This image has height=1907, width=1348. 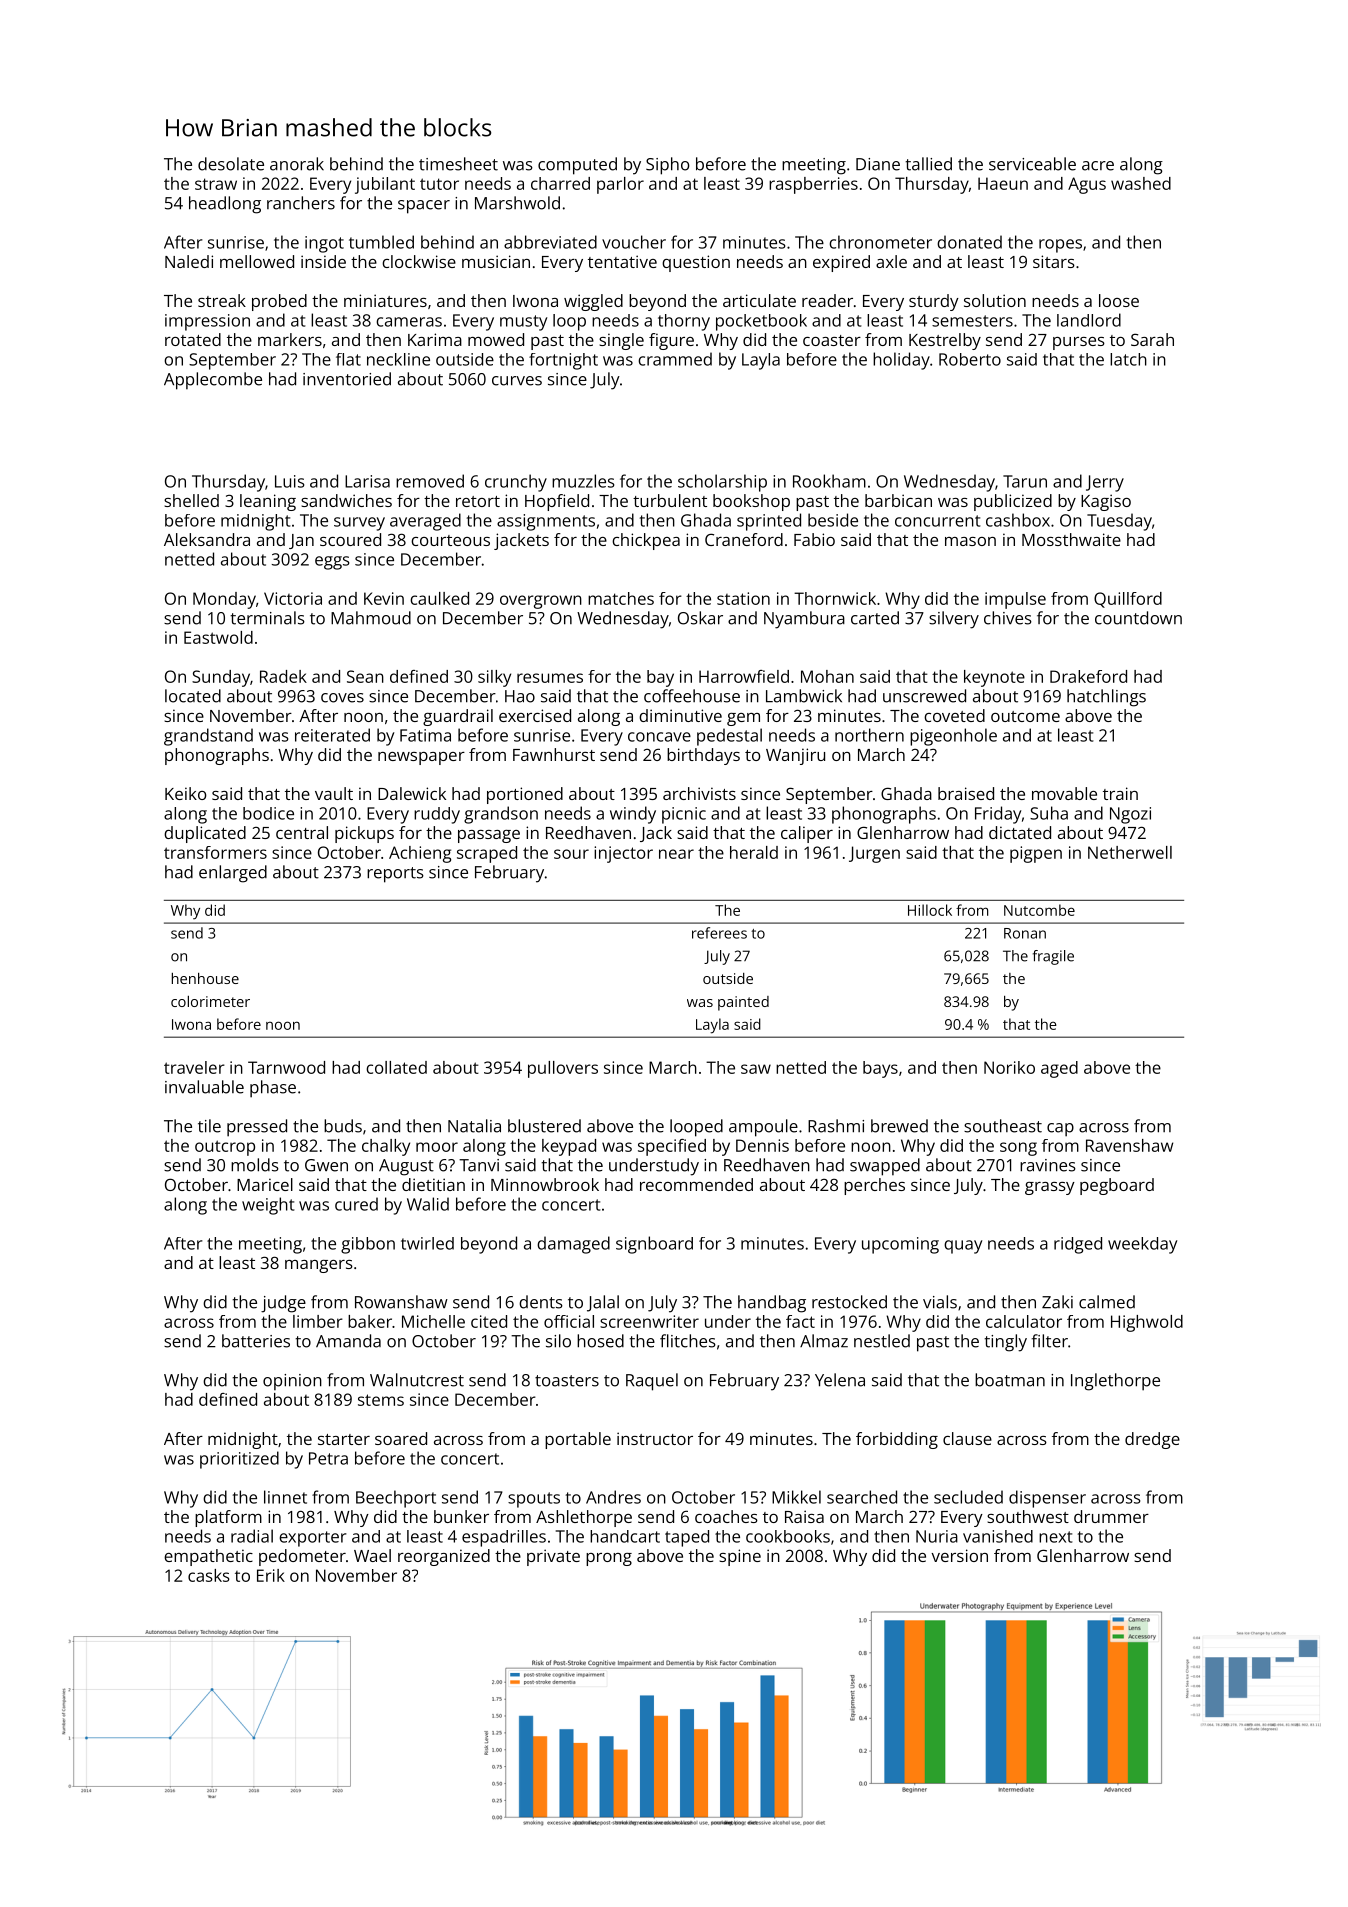 What do you see at coordinates (1147, 1323) in the image?
I see `Highwold` at bounding box center [1147, 1323].
